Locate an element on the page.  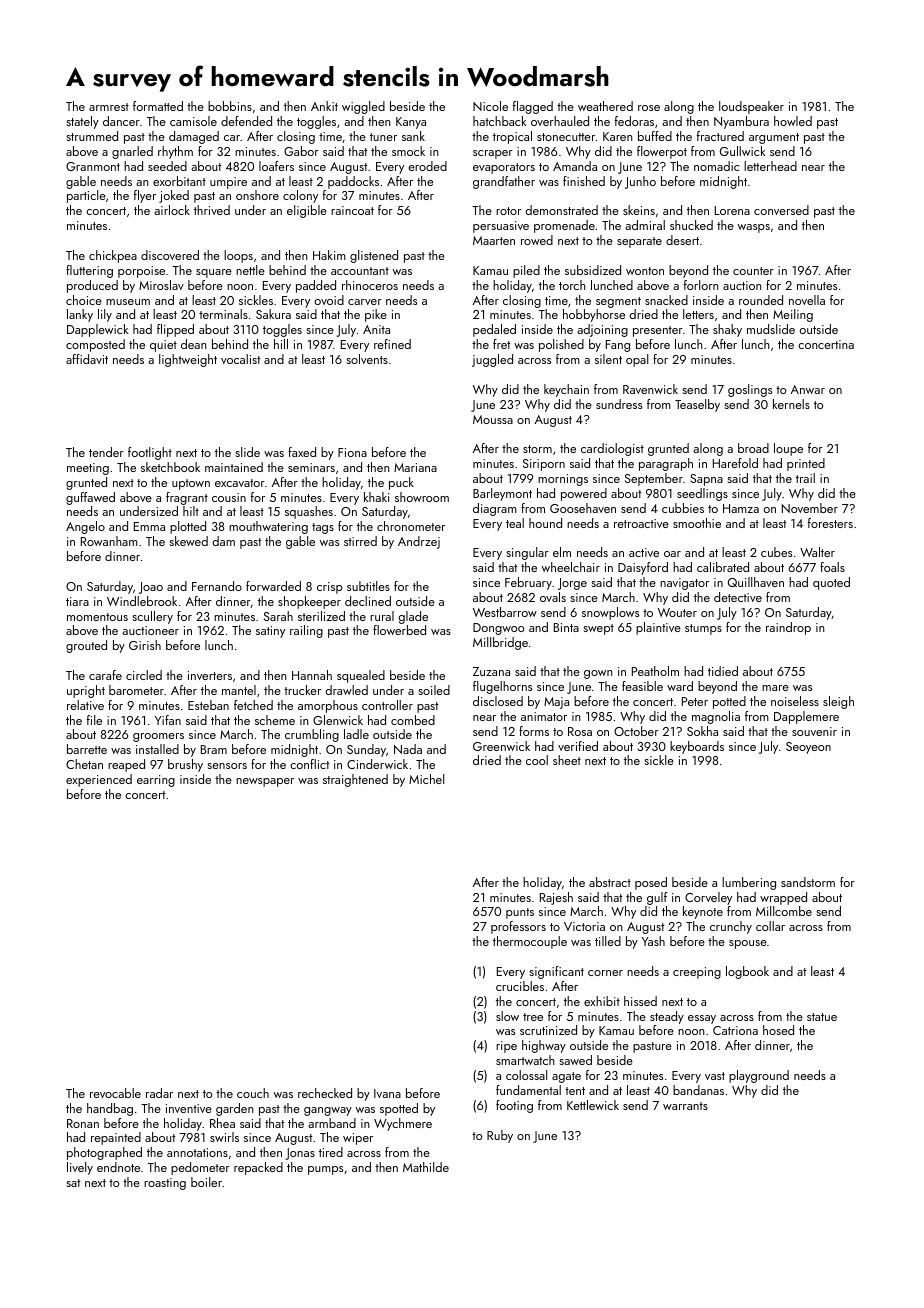
Ivana is located at coordinates (387, 1093).
